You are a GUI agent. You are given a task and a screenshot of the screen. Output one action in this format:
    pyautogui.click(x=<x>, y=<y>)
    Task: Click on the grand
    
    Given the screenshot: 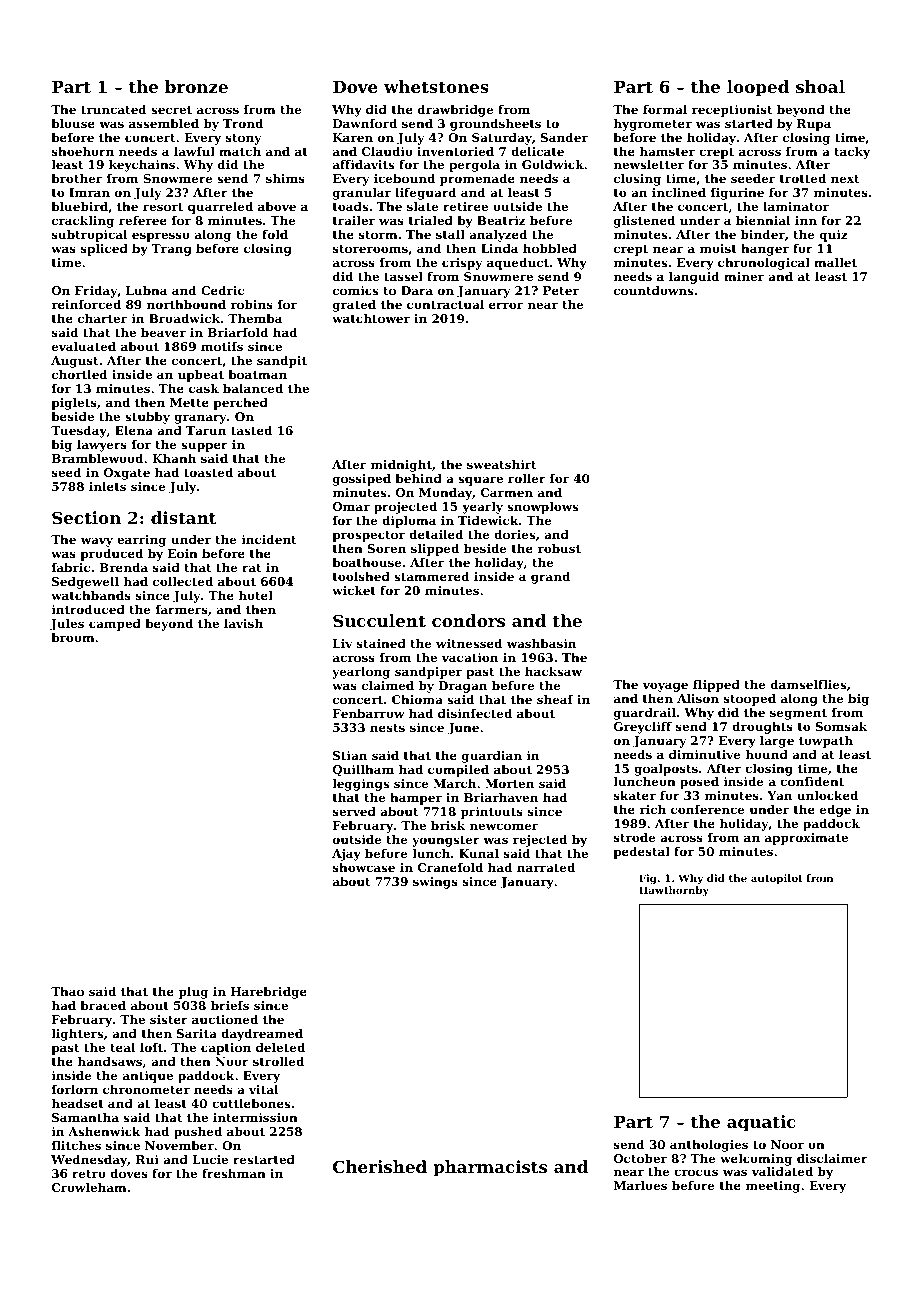 What is the action you would take?
    pyautogui.click(x=550, y=578)
